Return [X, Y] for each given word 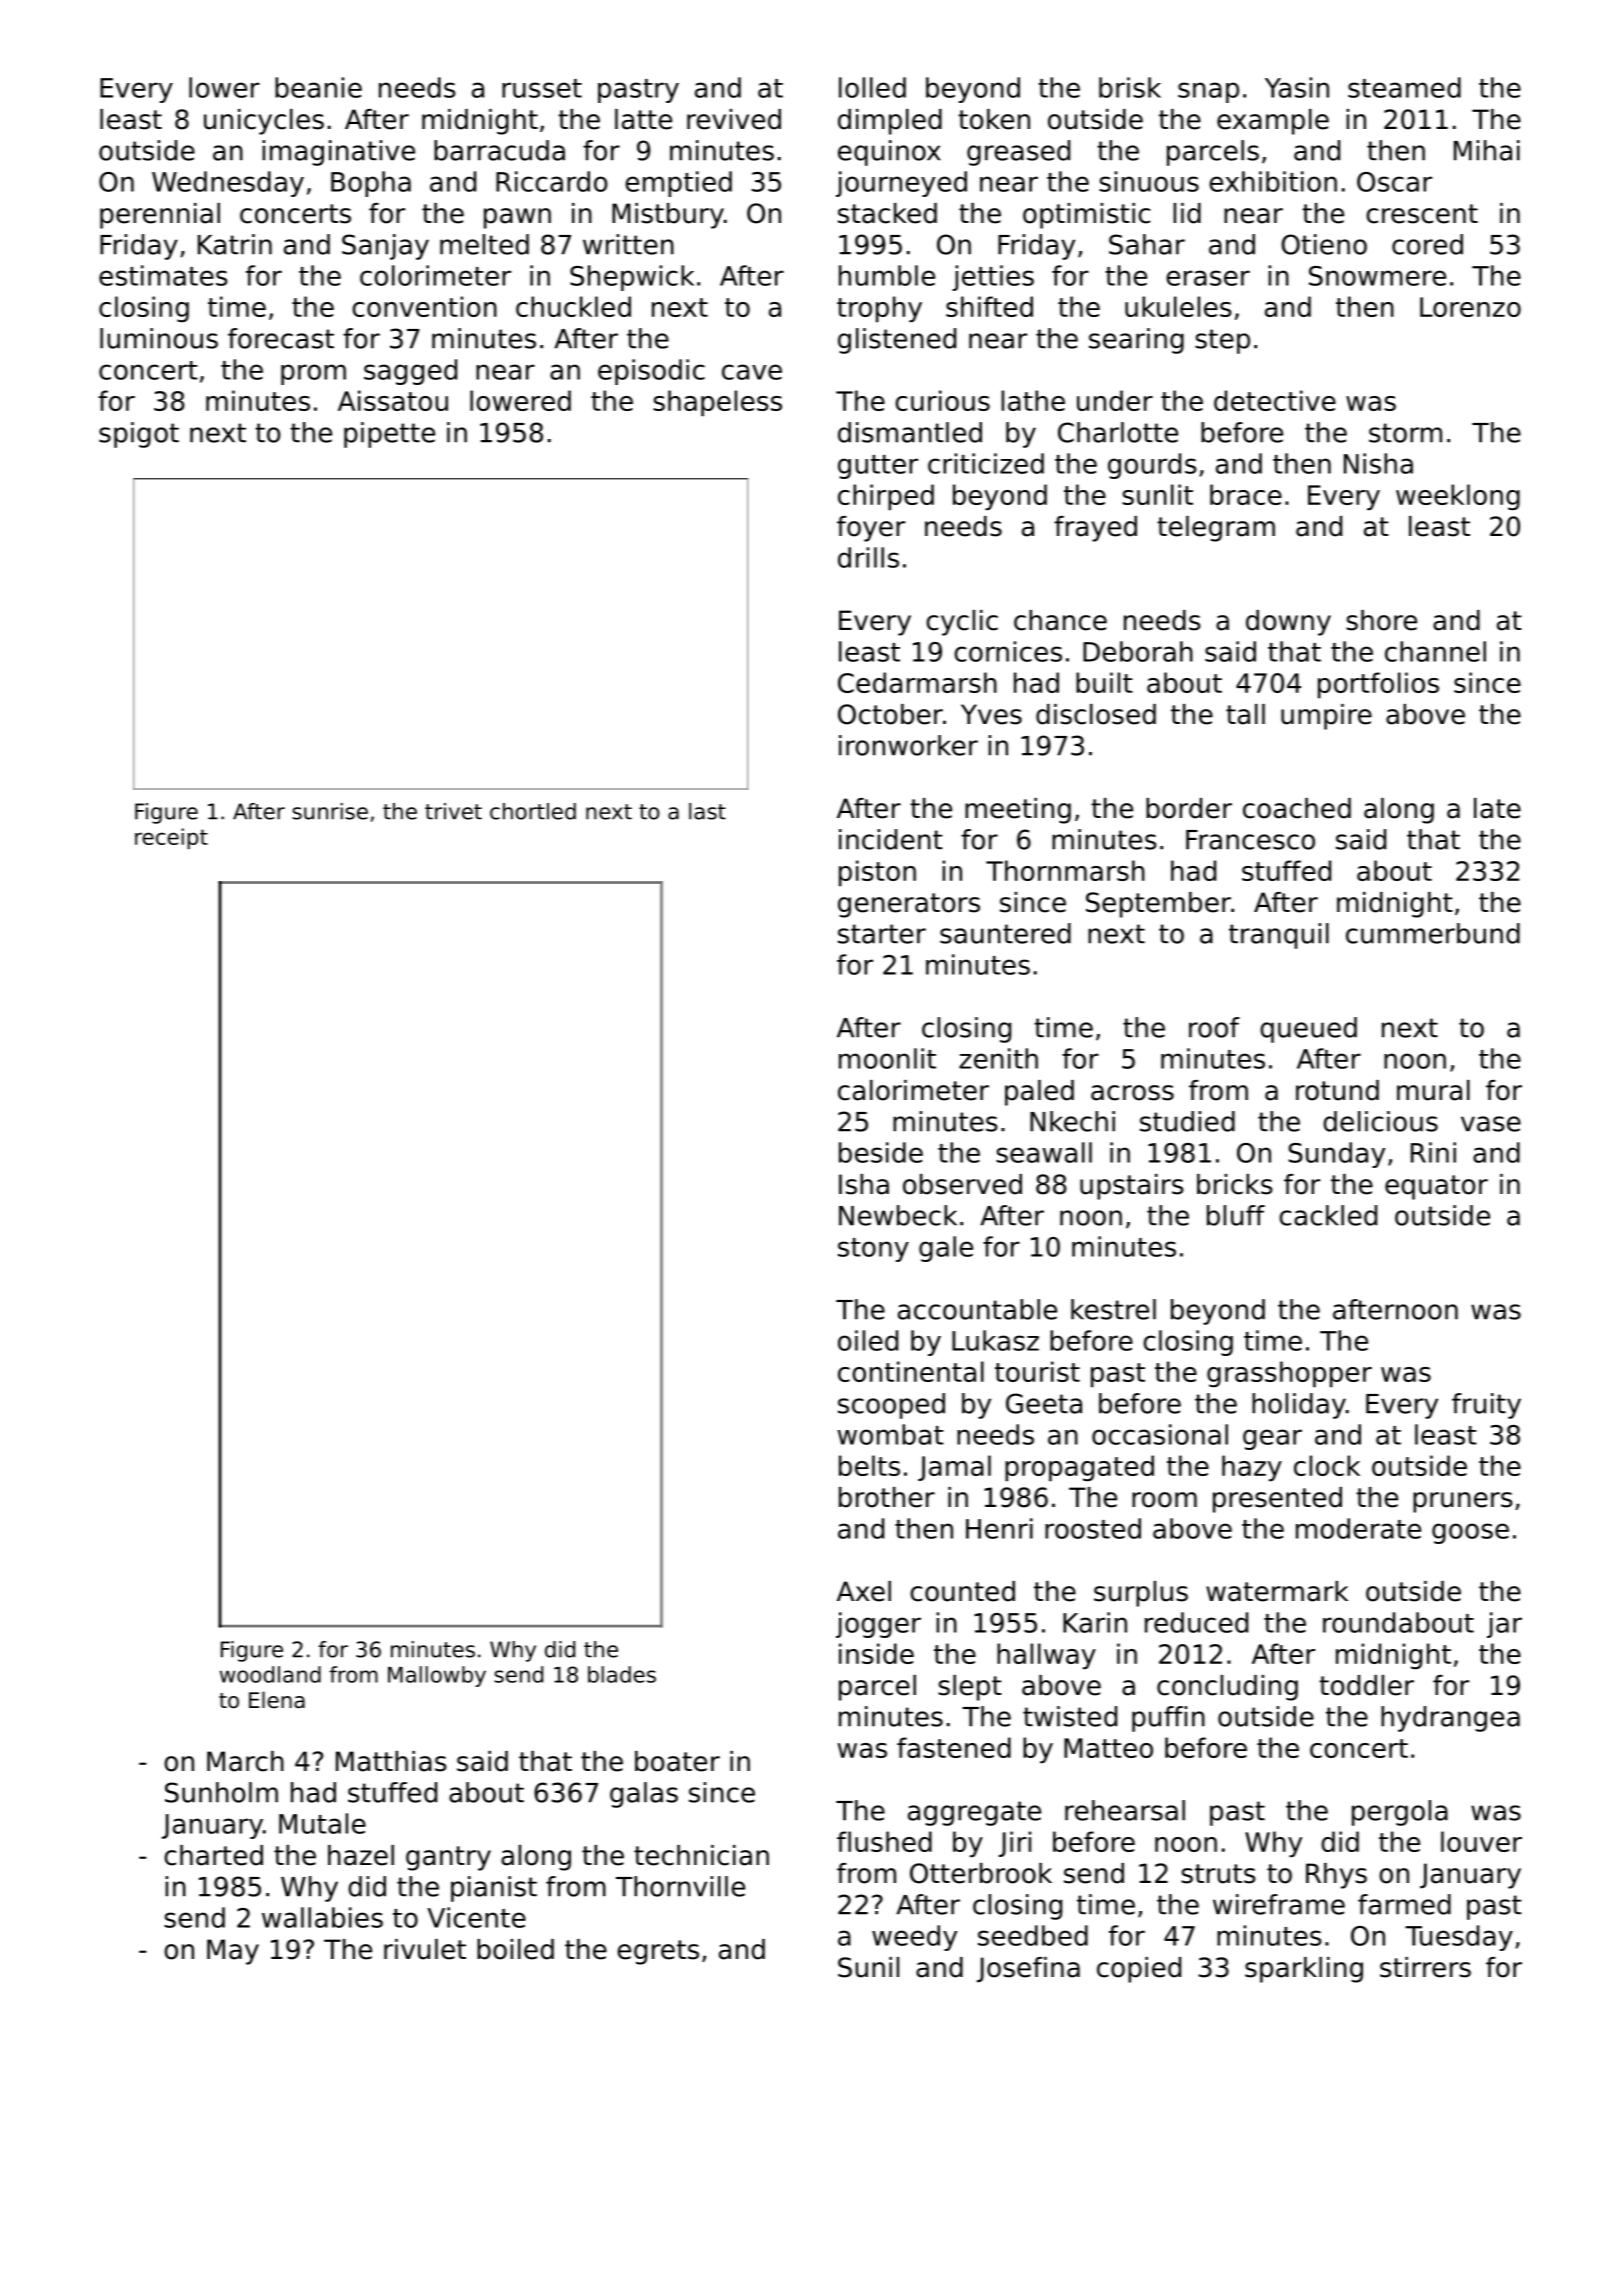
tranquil [1279, 936]
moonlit [887, 1058]
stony [873, 1250]
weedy [914, 1938]
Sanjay [385, 247]
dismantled [910, 432]
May [233, 1952]
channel [1435, 651]
